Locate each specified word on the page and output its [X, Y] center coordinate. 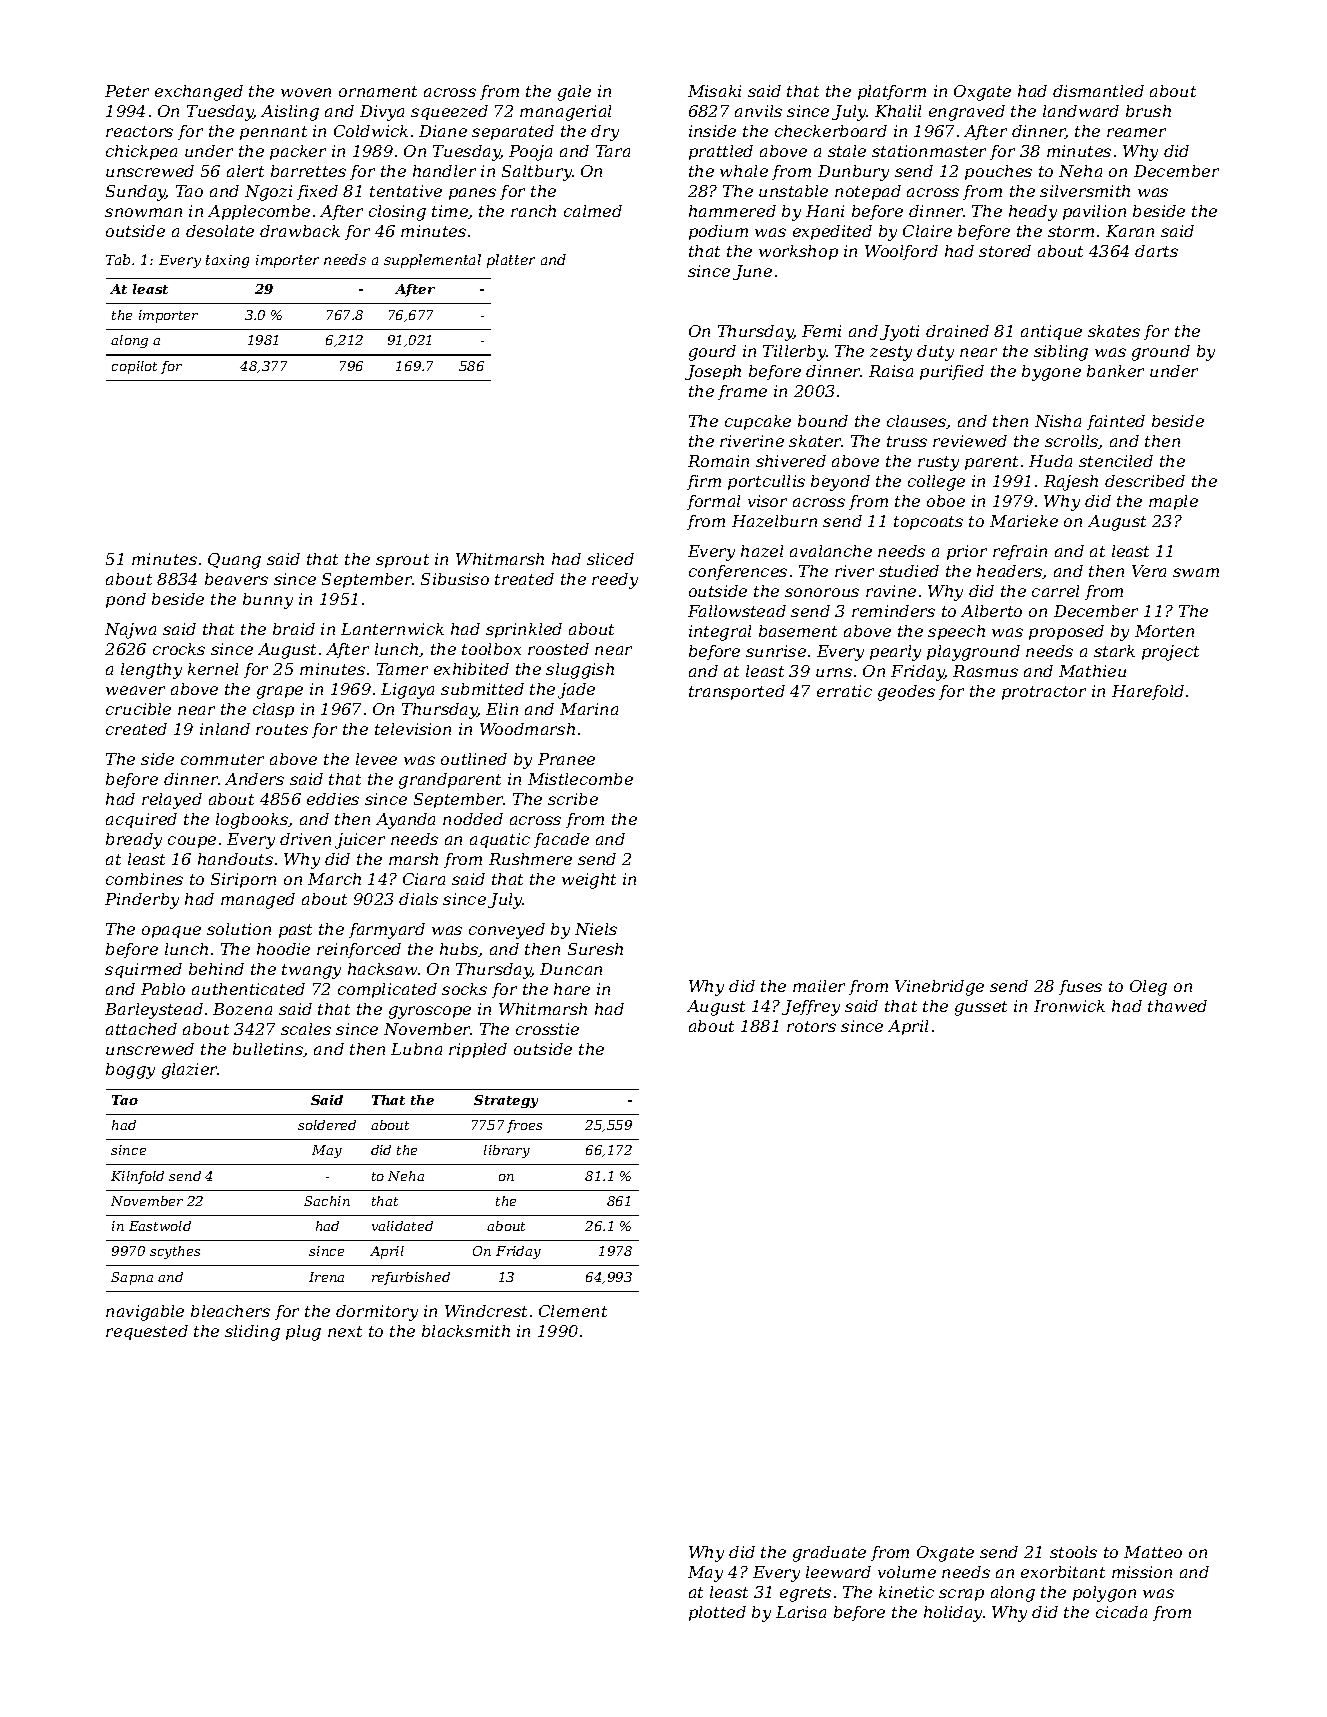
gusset [981, 1008]
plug [303, 1333]
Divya [382, 113]
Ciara [424, 879]
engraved [967, 113]
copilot [134, 367]
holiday [953, 1614]
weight [589, 881]
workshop [798, 252]
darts [1156, 251]
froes [524, 1126]
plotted [717, 1613]
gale [574, 93]
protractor [1044, 693]
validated [402, 1226]
